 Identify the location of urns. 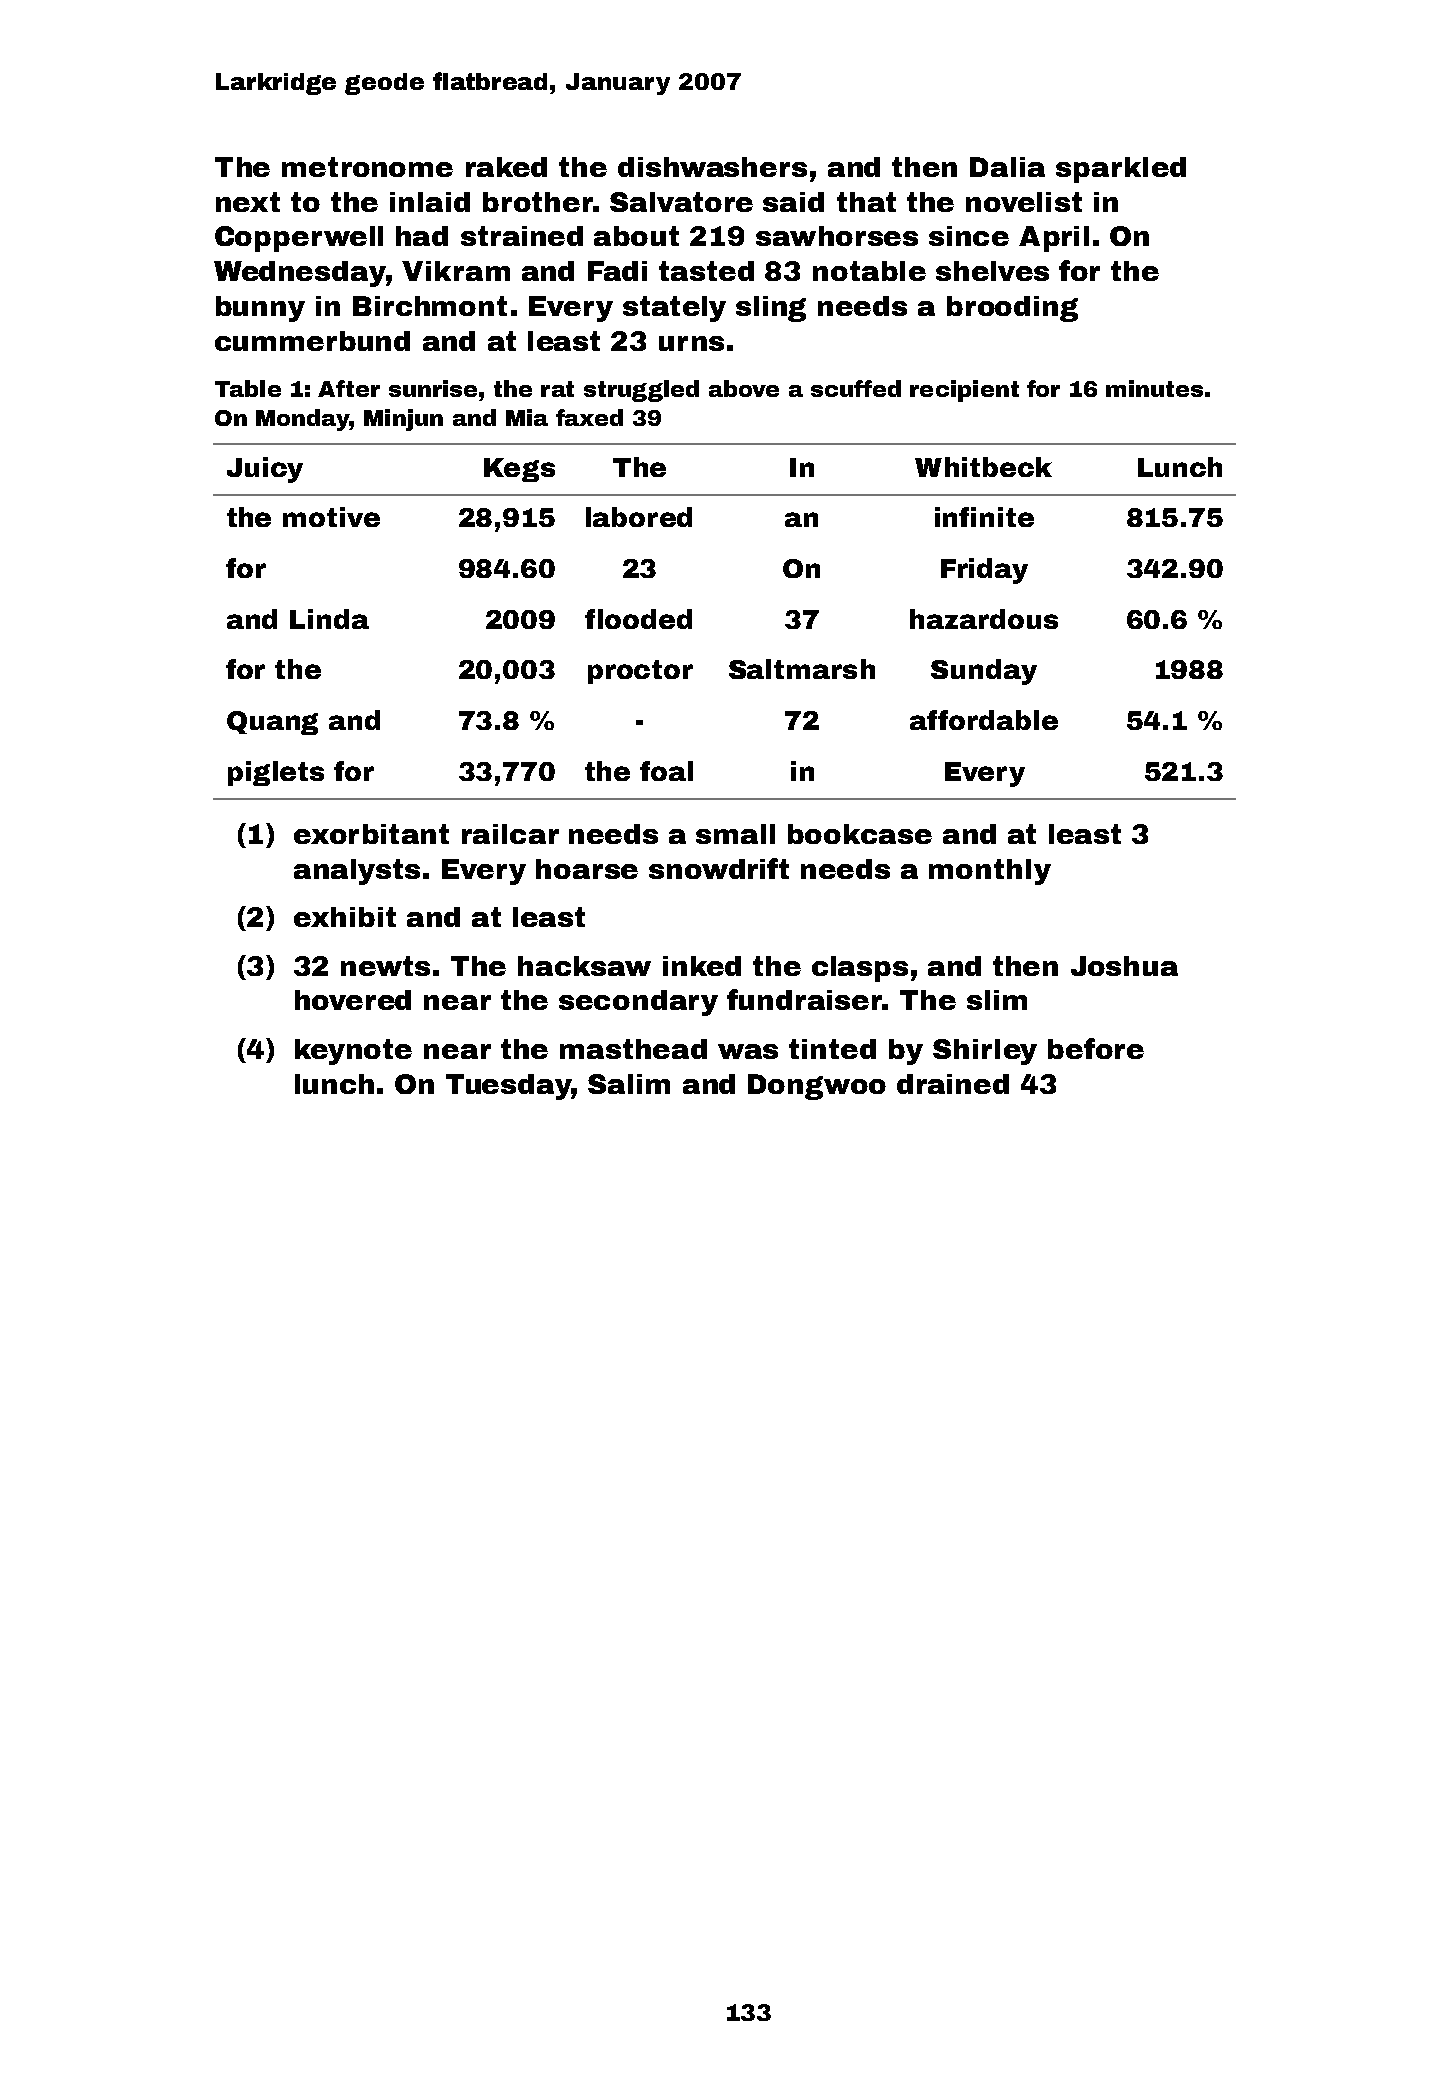
(691, 343).
